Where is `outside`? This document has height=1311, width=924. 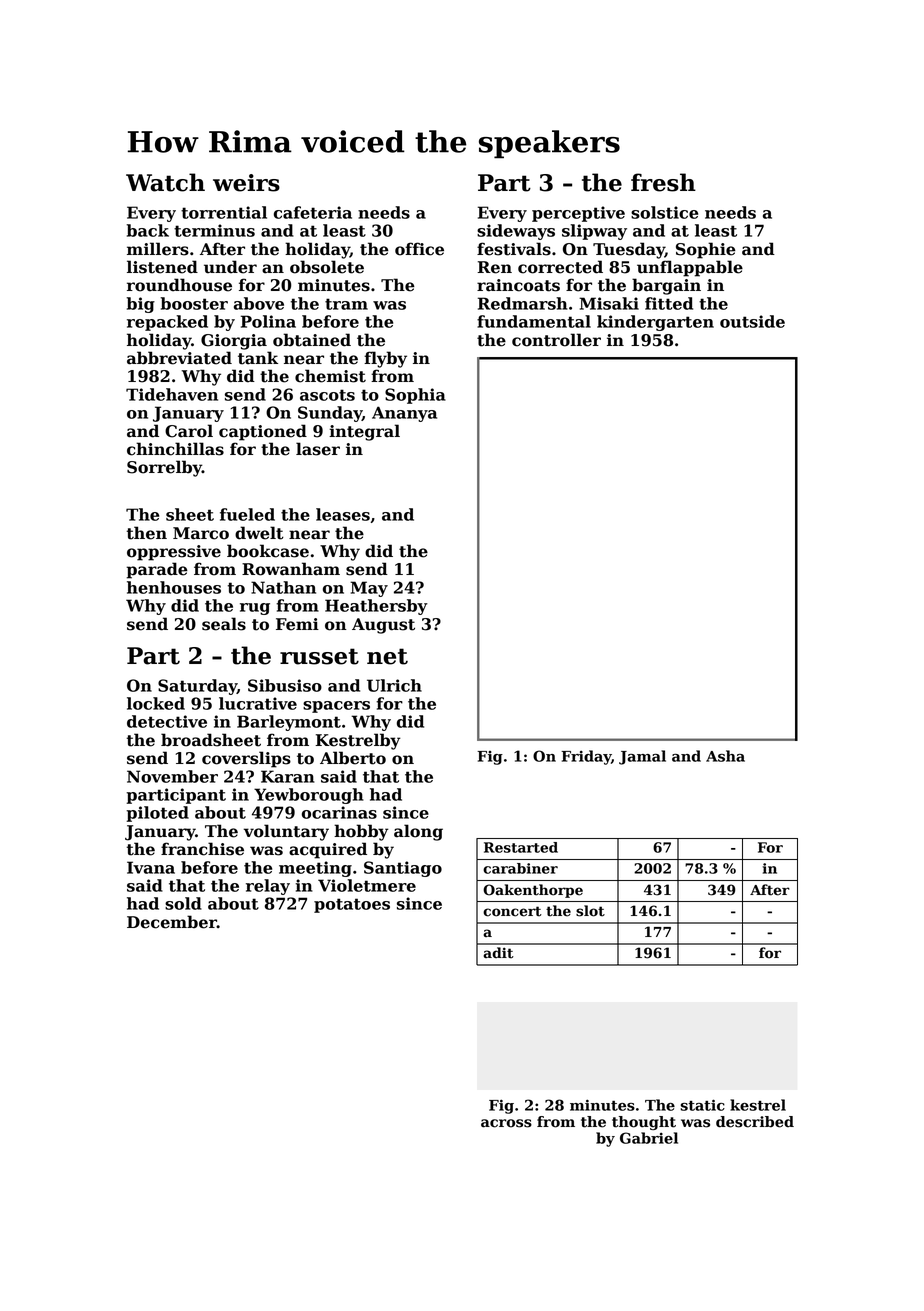 outside is located at coordinates (752, 321).
